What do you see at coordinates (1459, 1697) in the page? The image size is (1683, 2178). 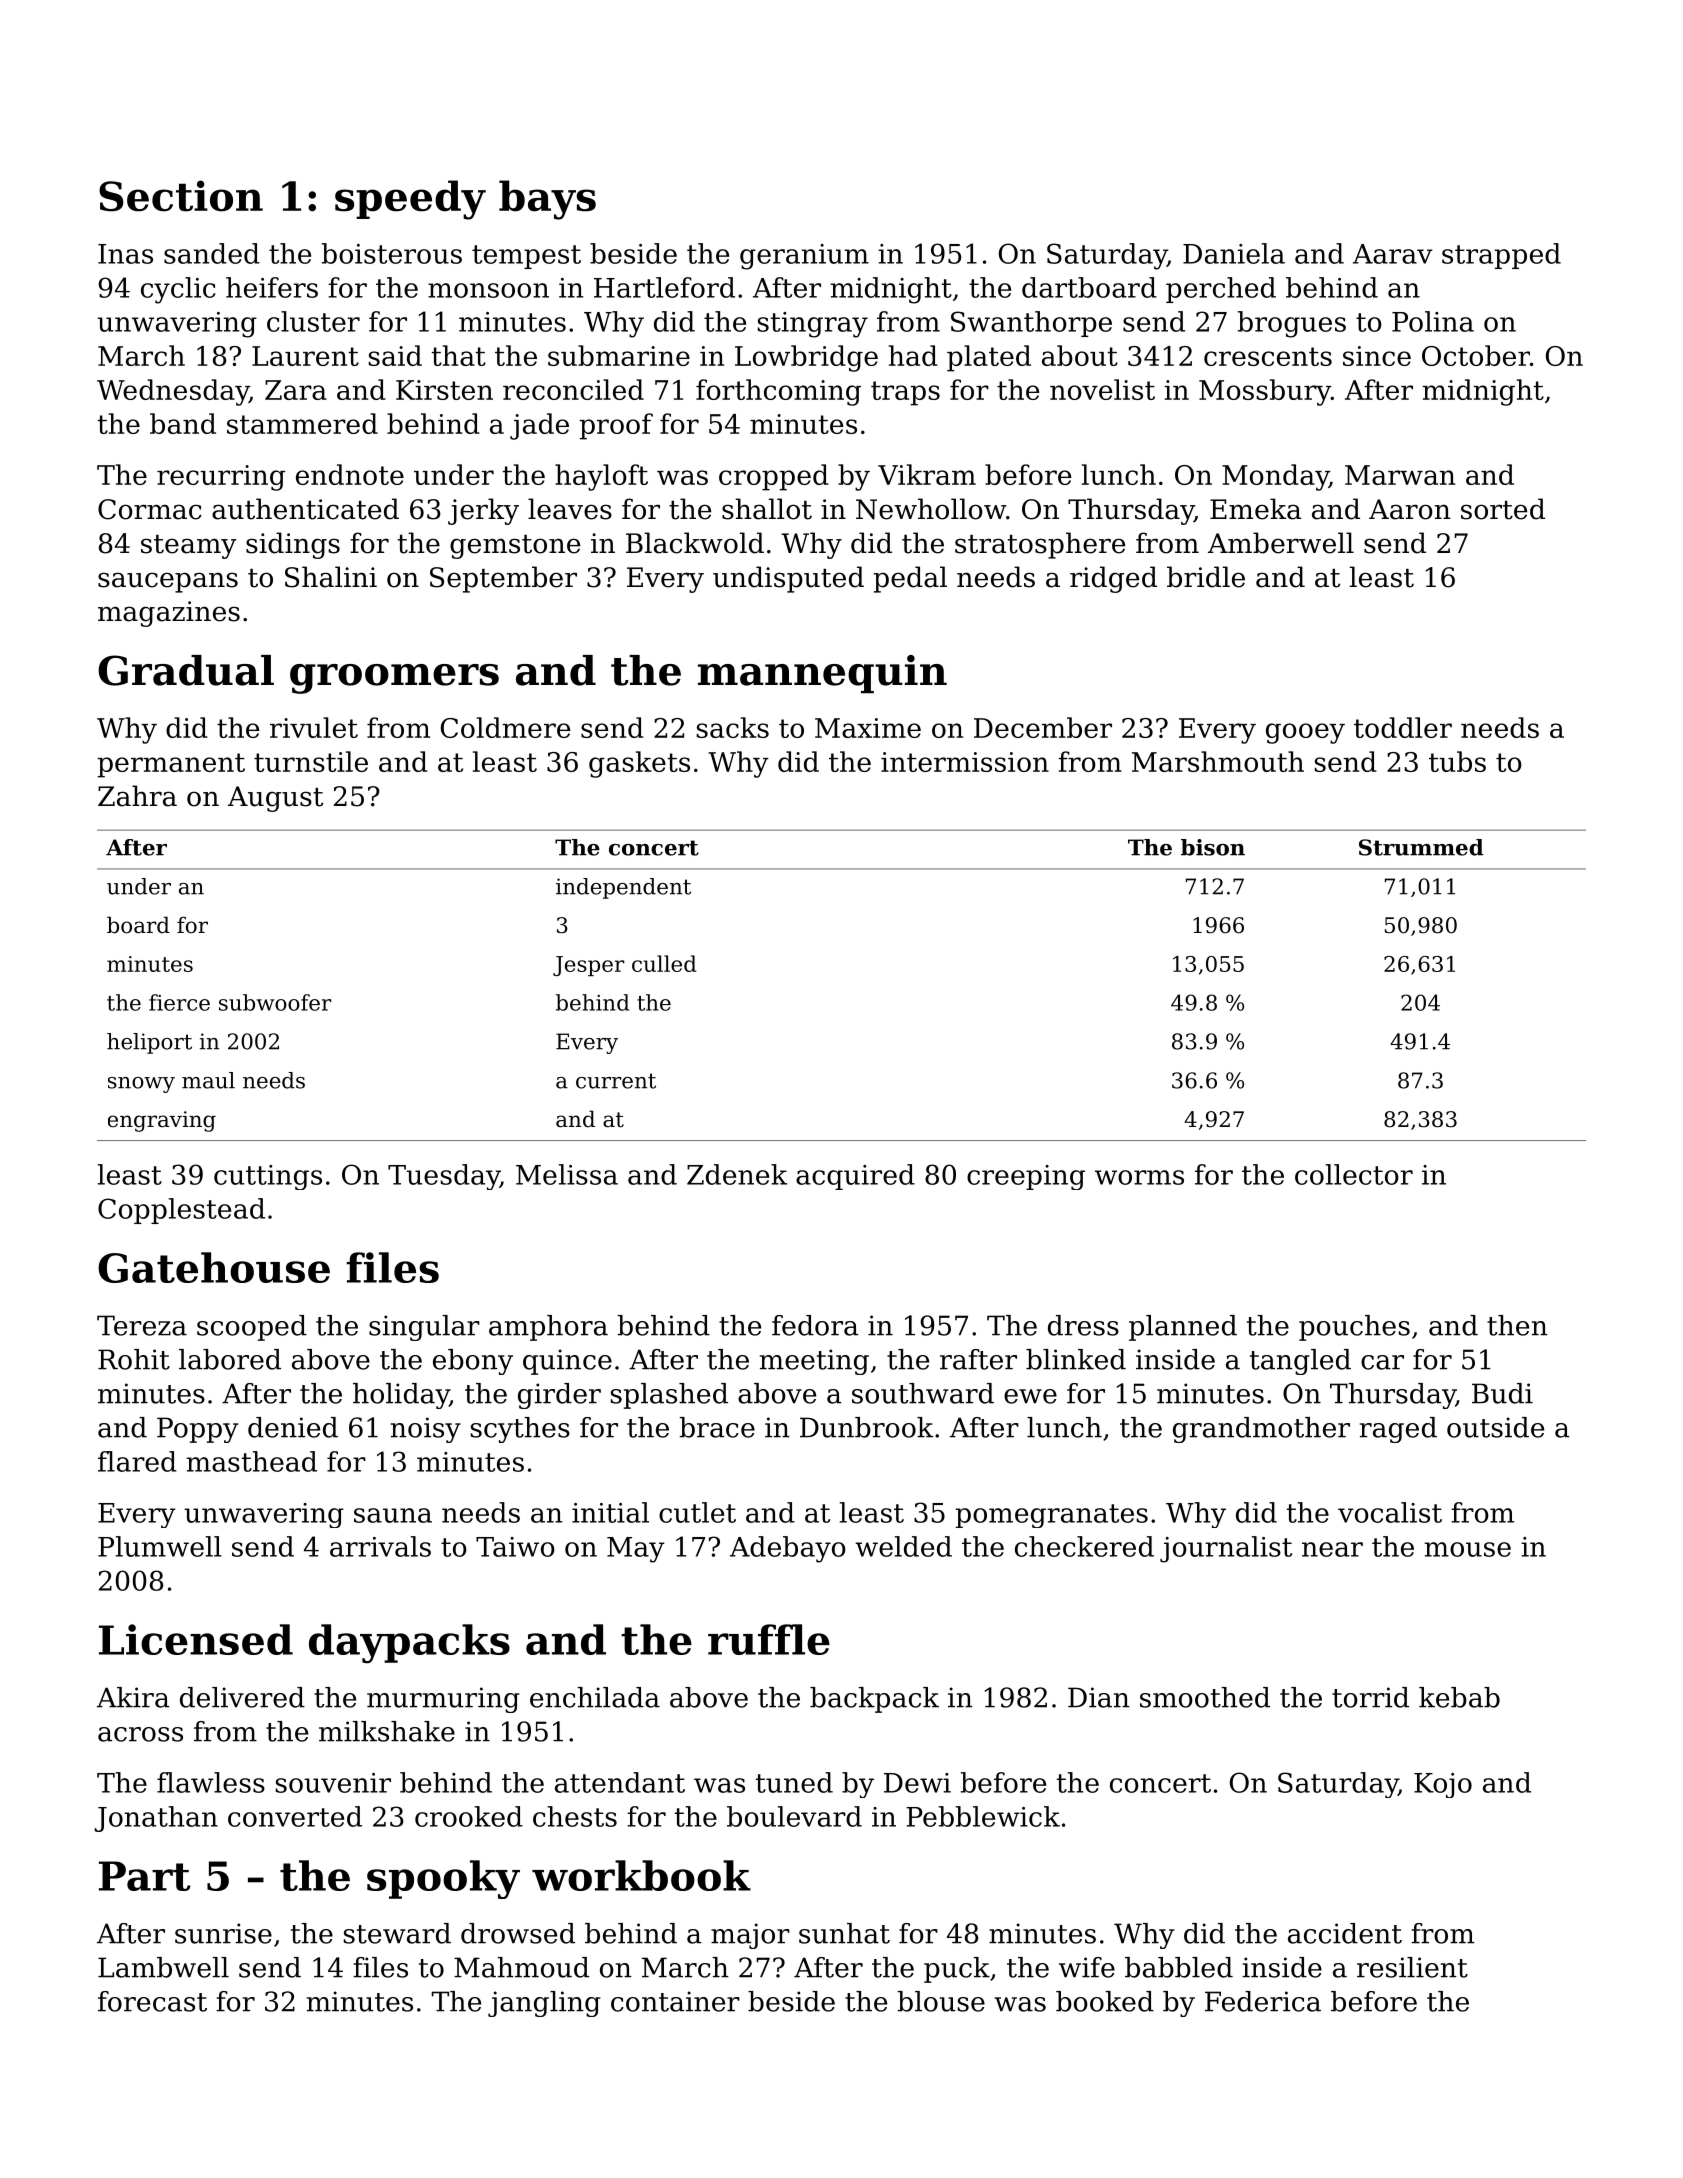 I see `kebab` at bounding box center [1459, 1697].
